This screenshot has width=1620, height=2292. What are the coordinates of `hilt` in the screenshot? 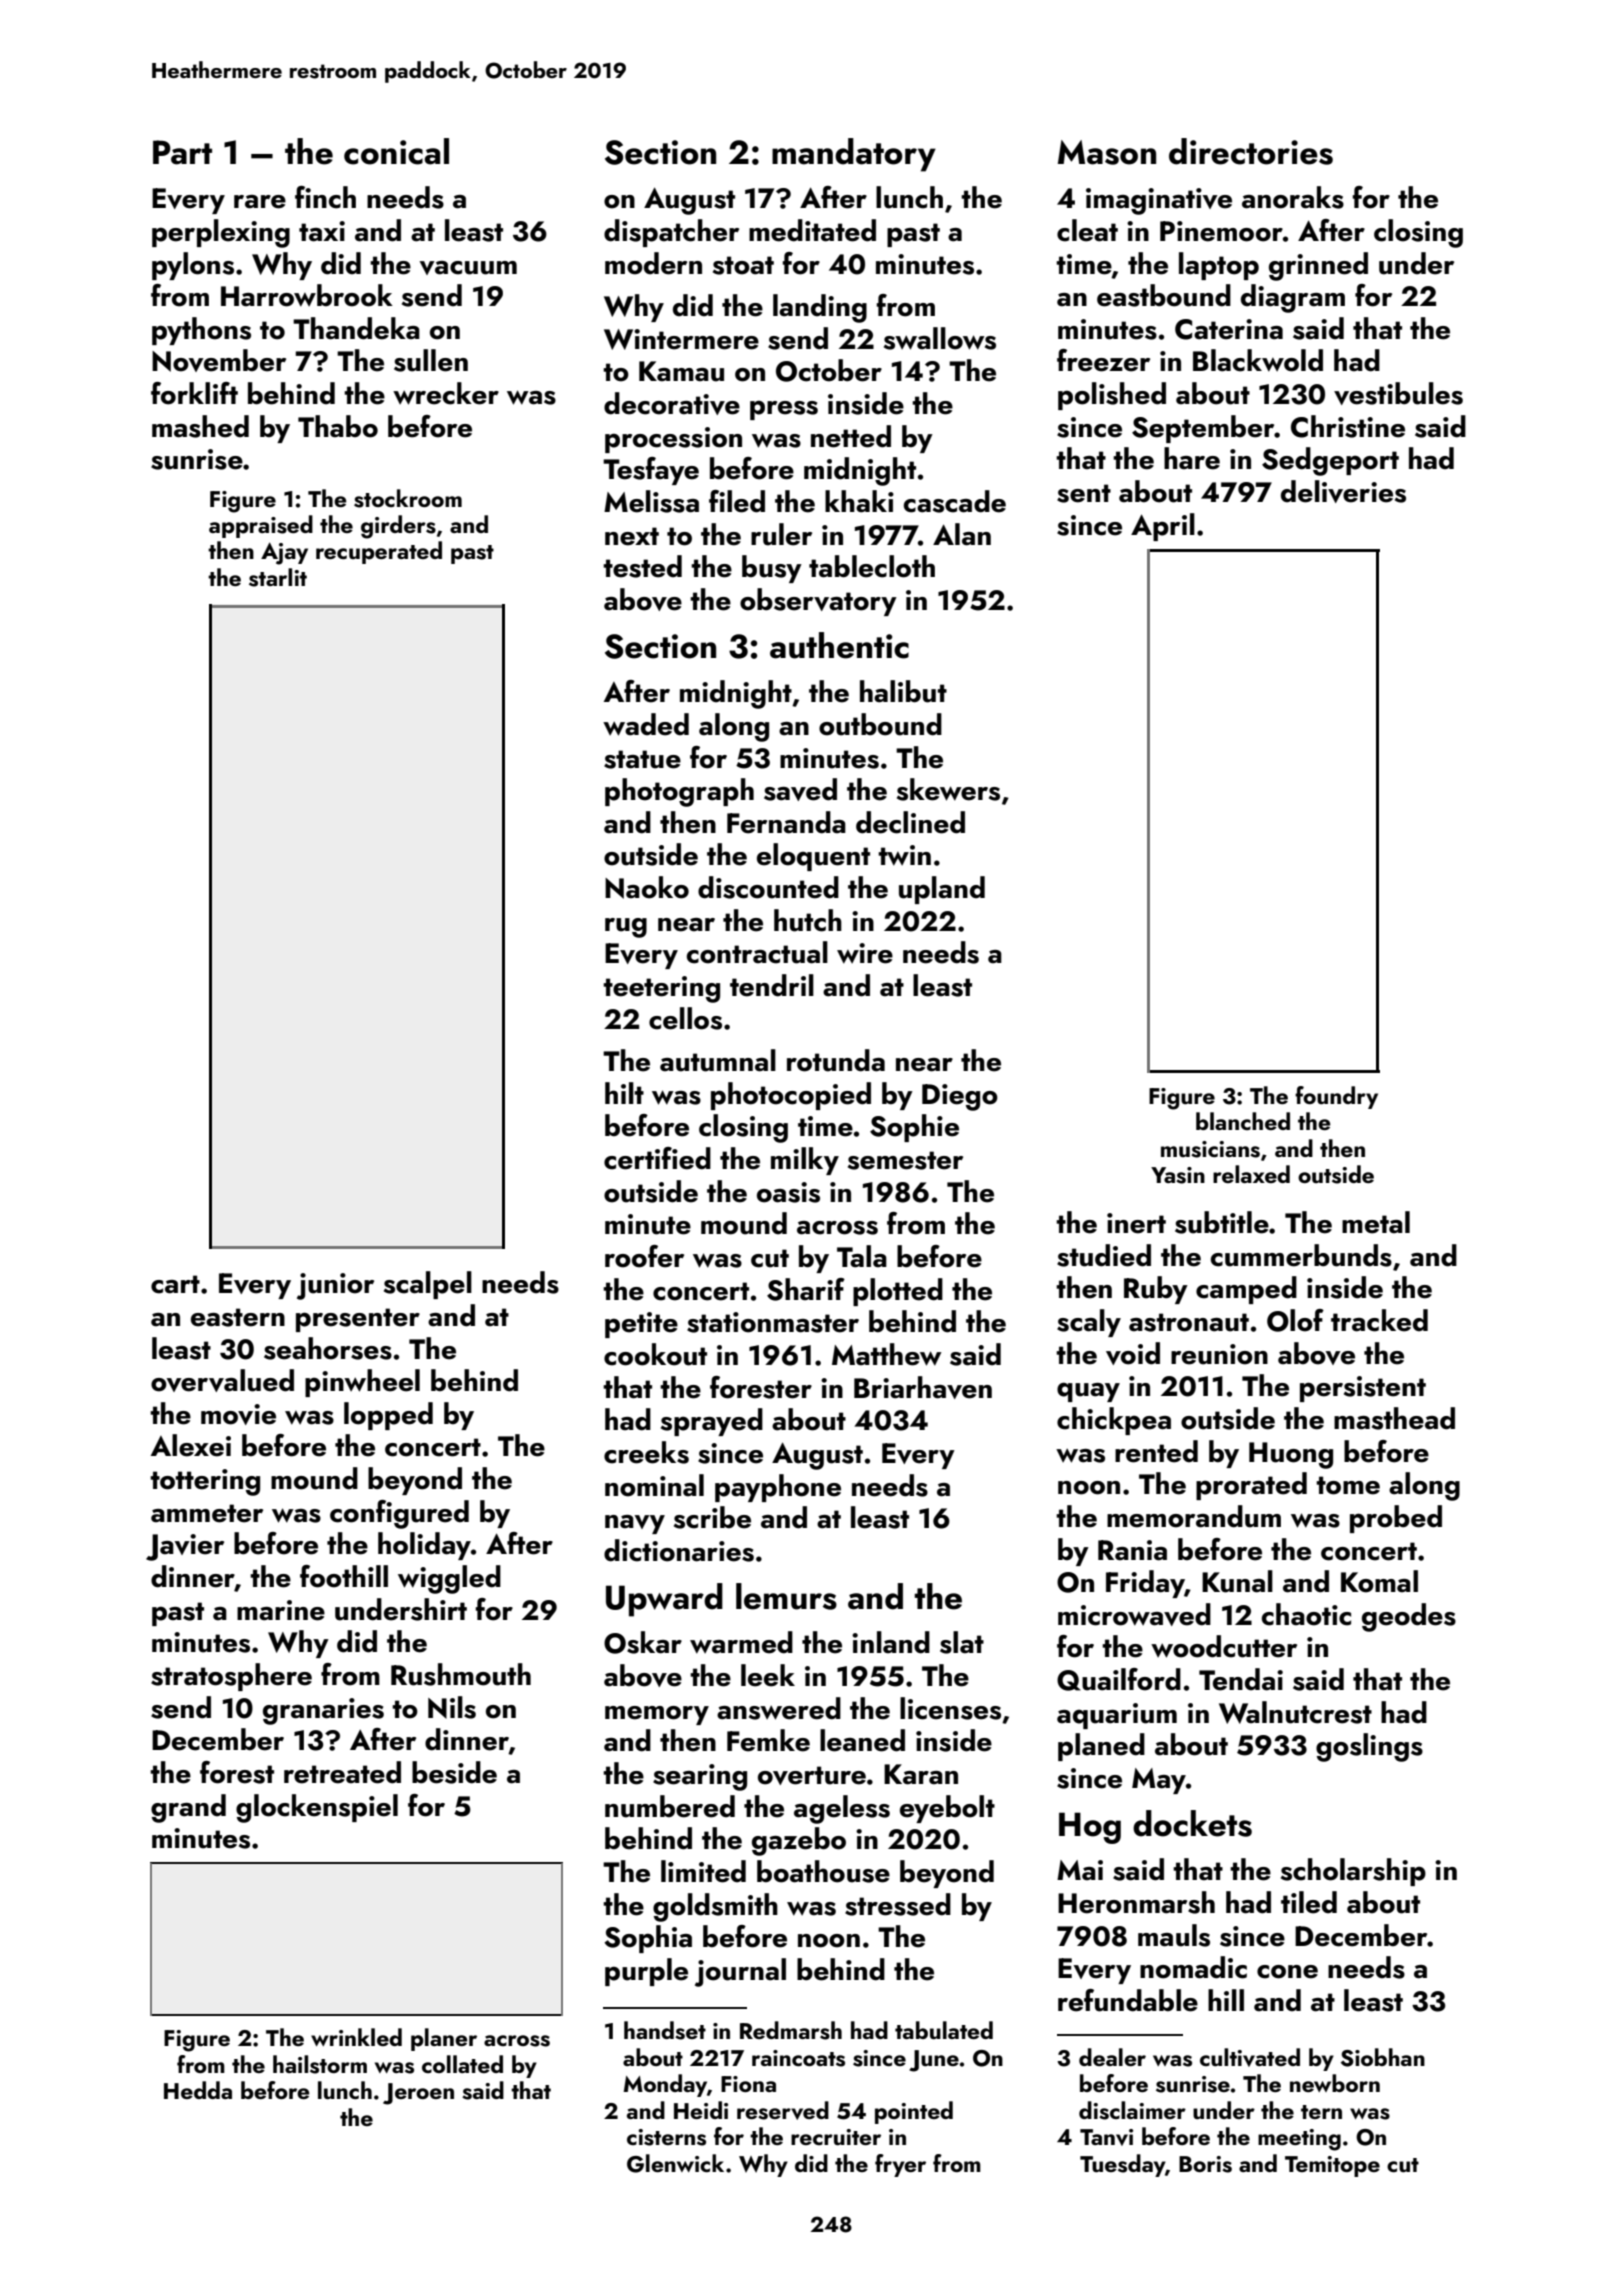 It's located at (624, 1093).
